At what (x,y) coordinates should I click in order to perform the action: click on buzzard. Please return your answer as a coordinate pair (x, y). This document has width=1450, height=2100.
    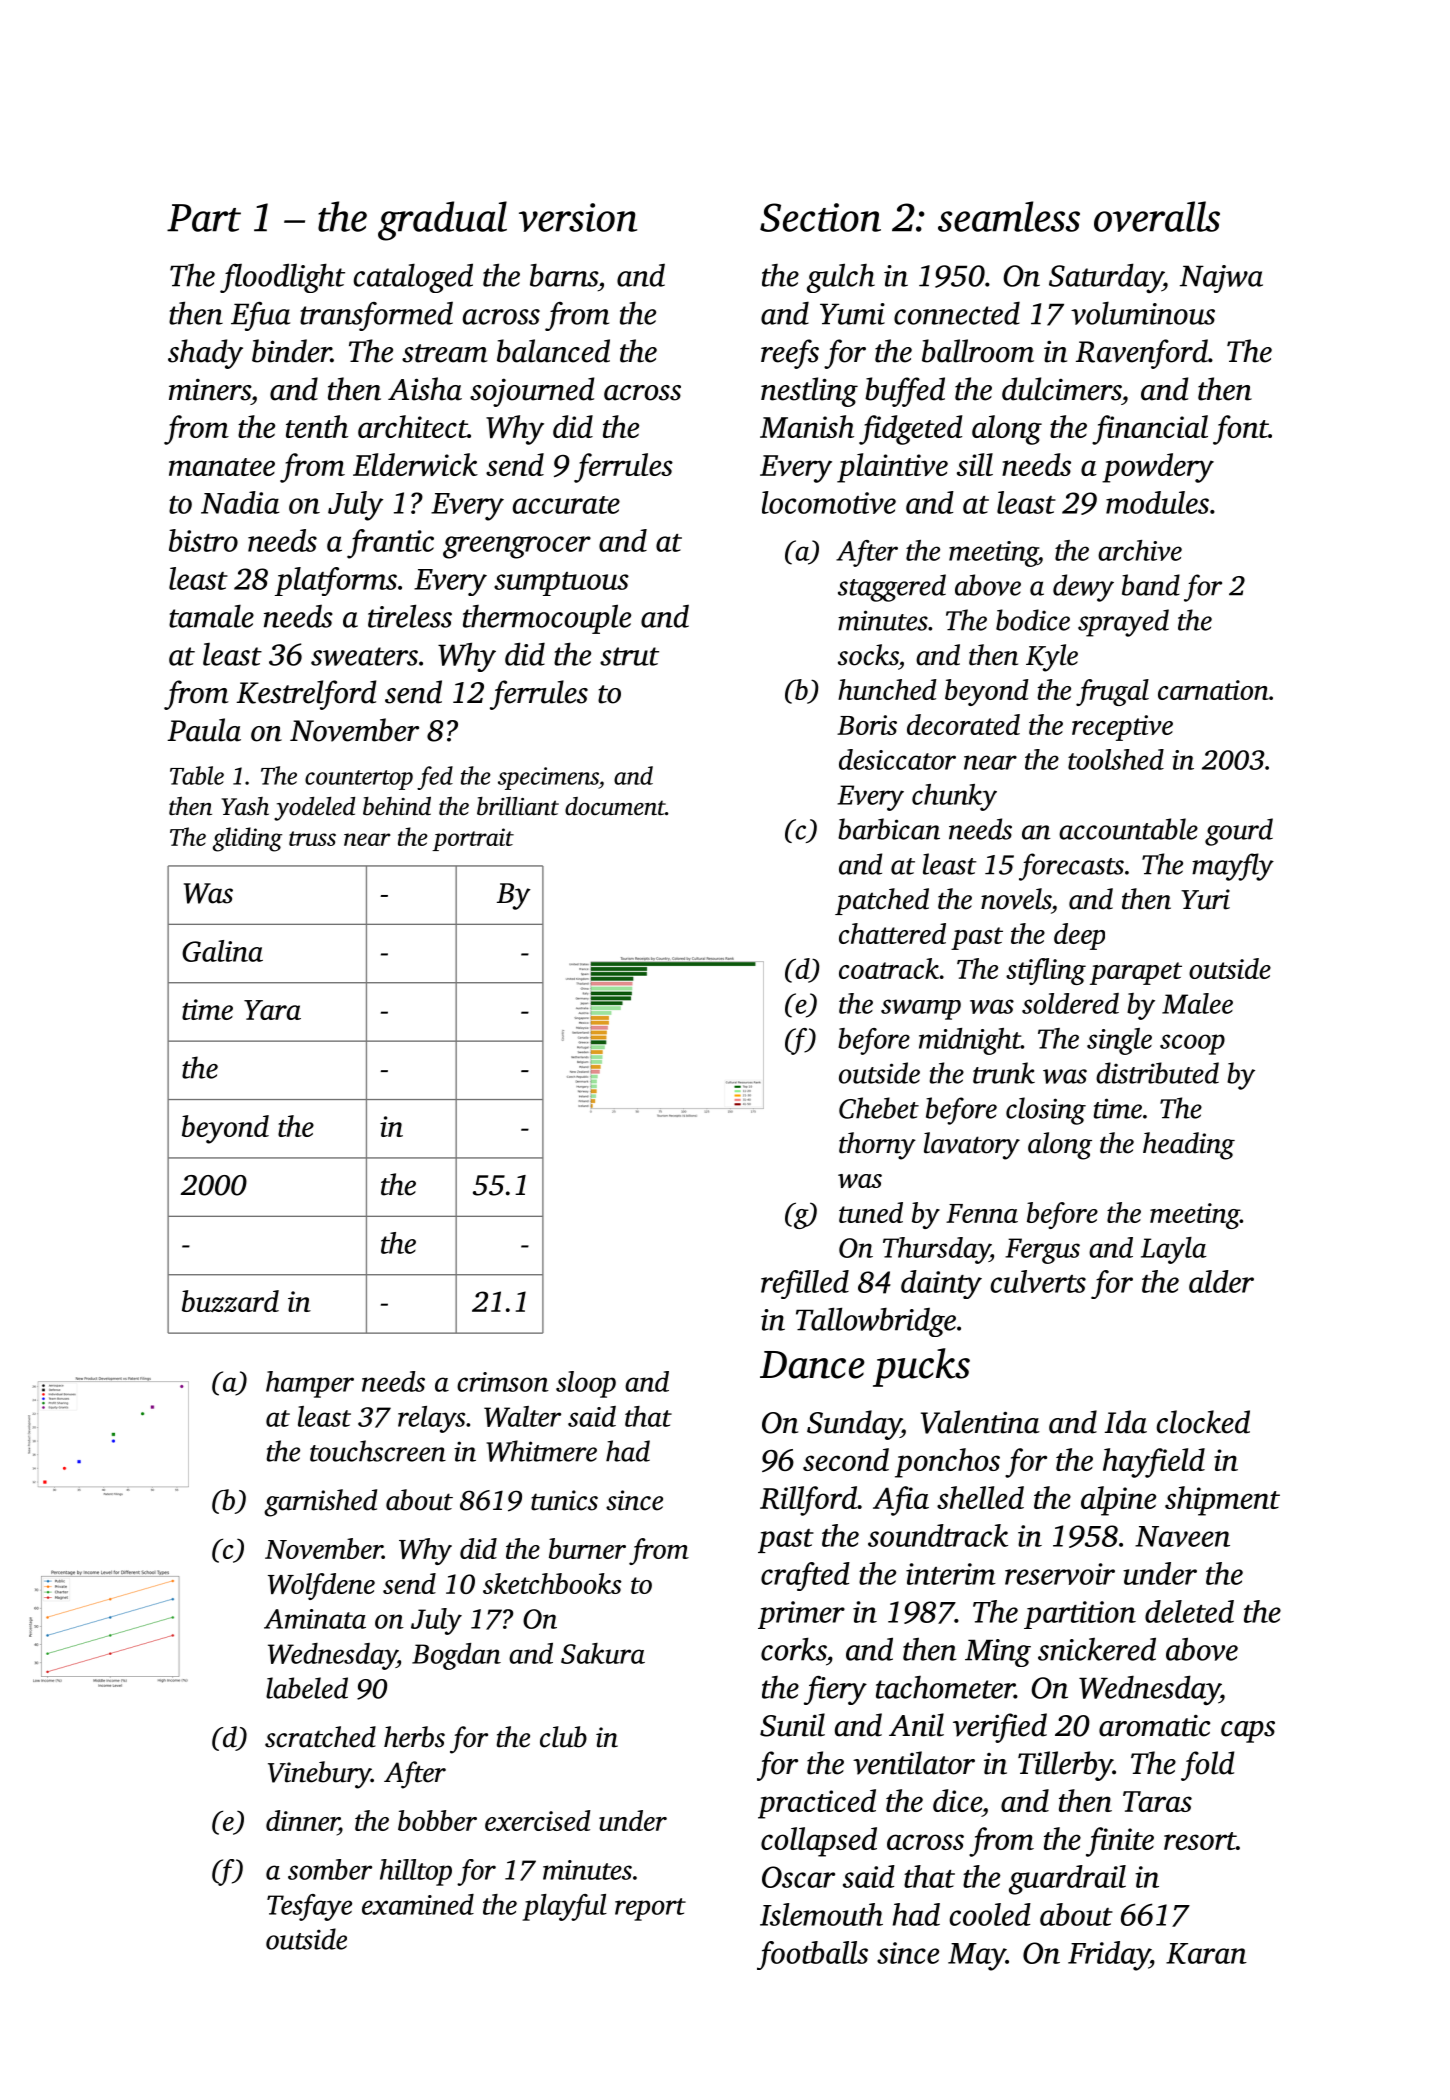
    Looking at the image, I should click on (230, 1301).
